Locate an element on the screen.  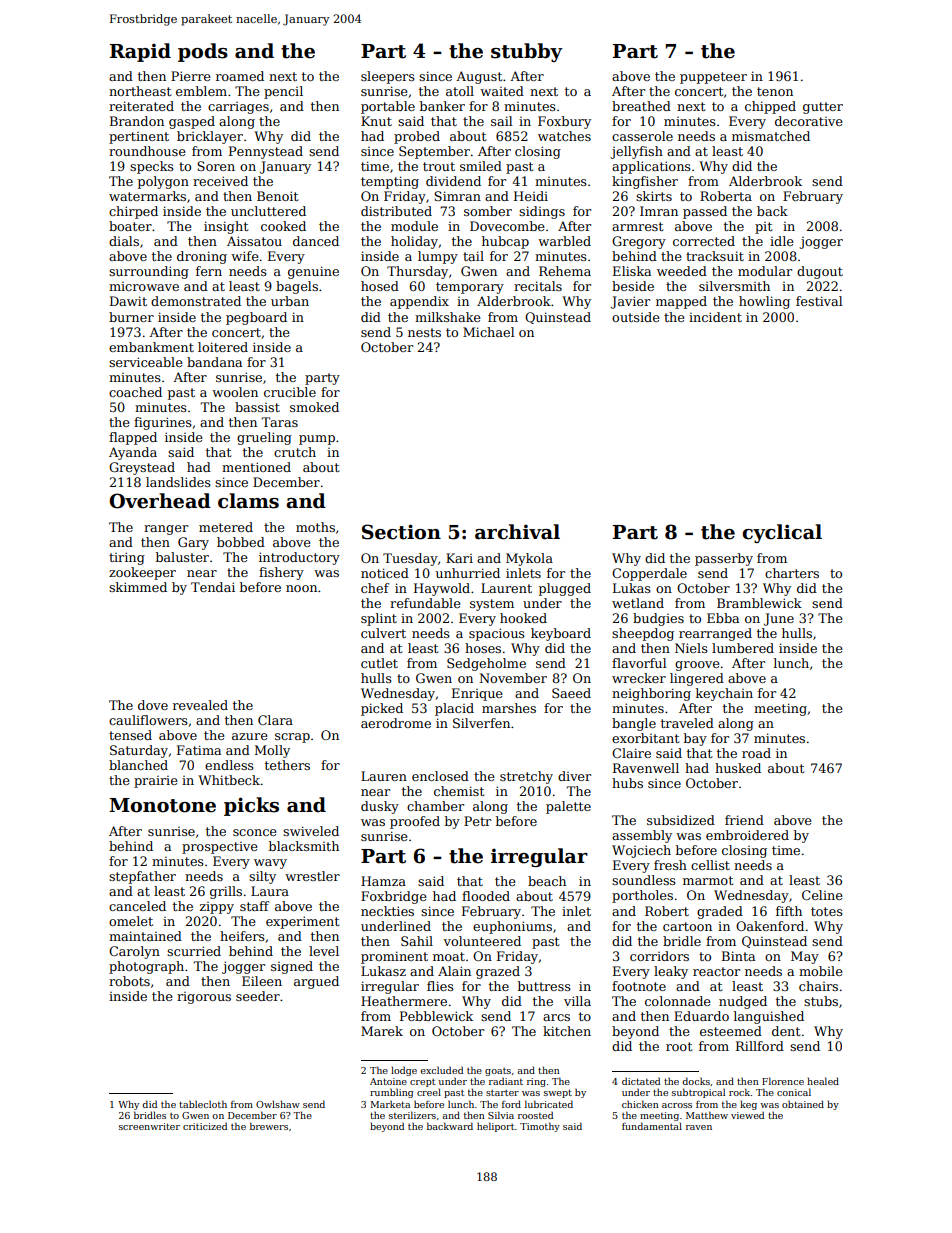
decorative is located at coordinates (809, 121).
